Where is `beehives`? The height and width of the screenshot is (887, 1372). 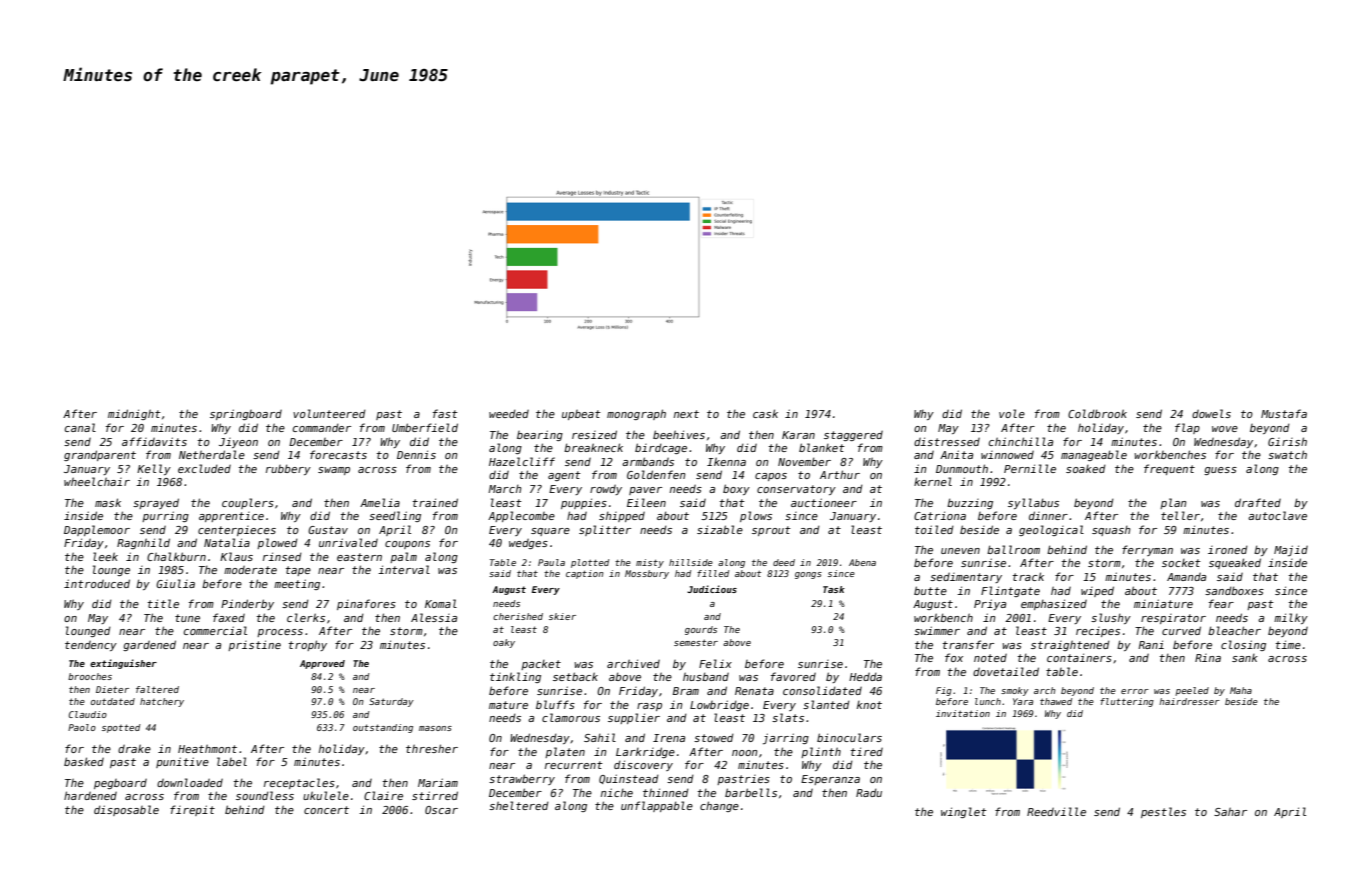 beehives is located at coordinates (679, 434).
